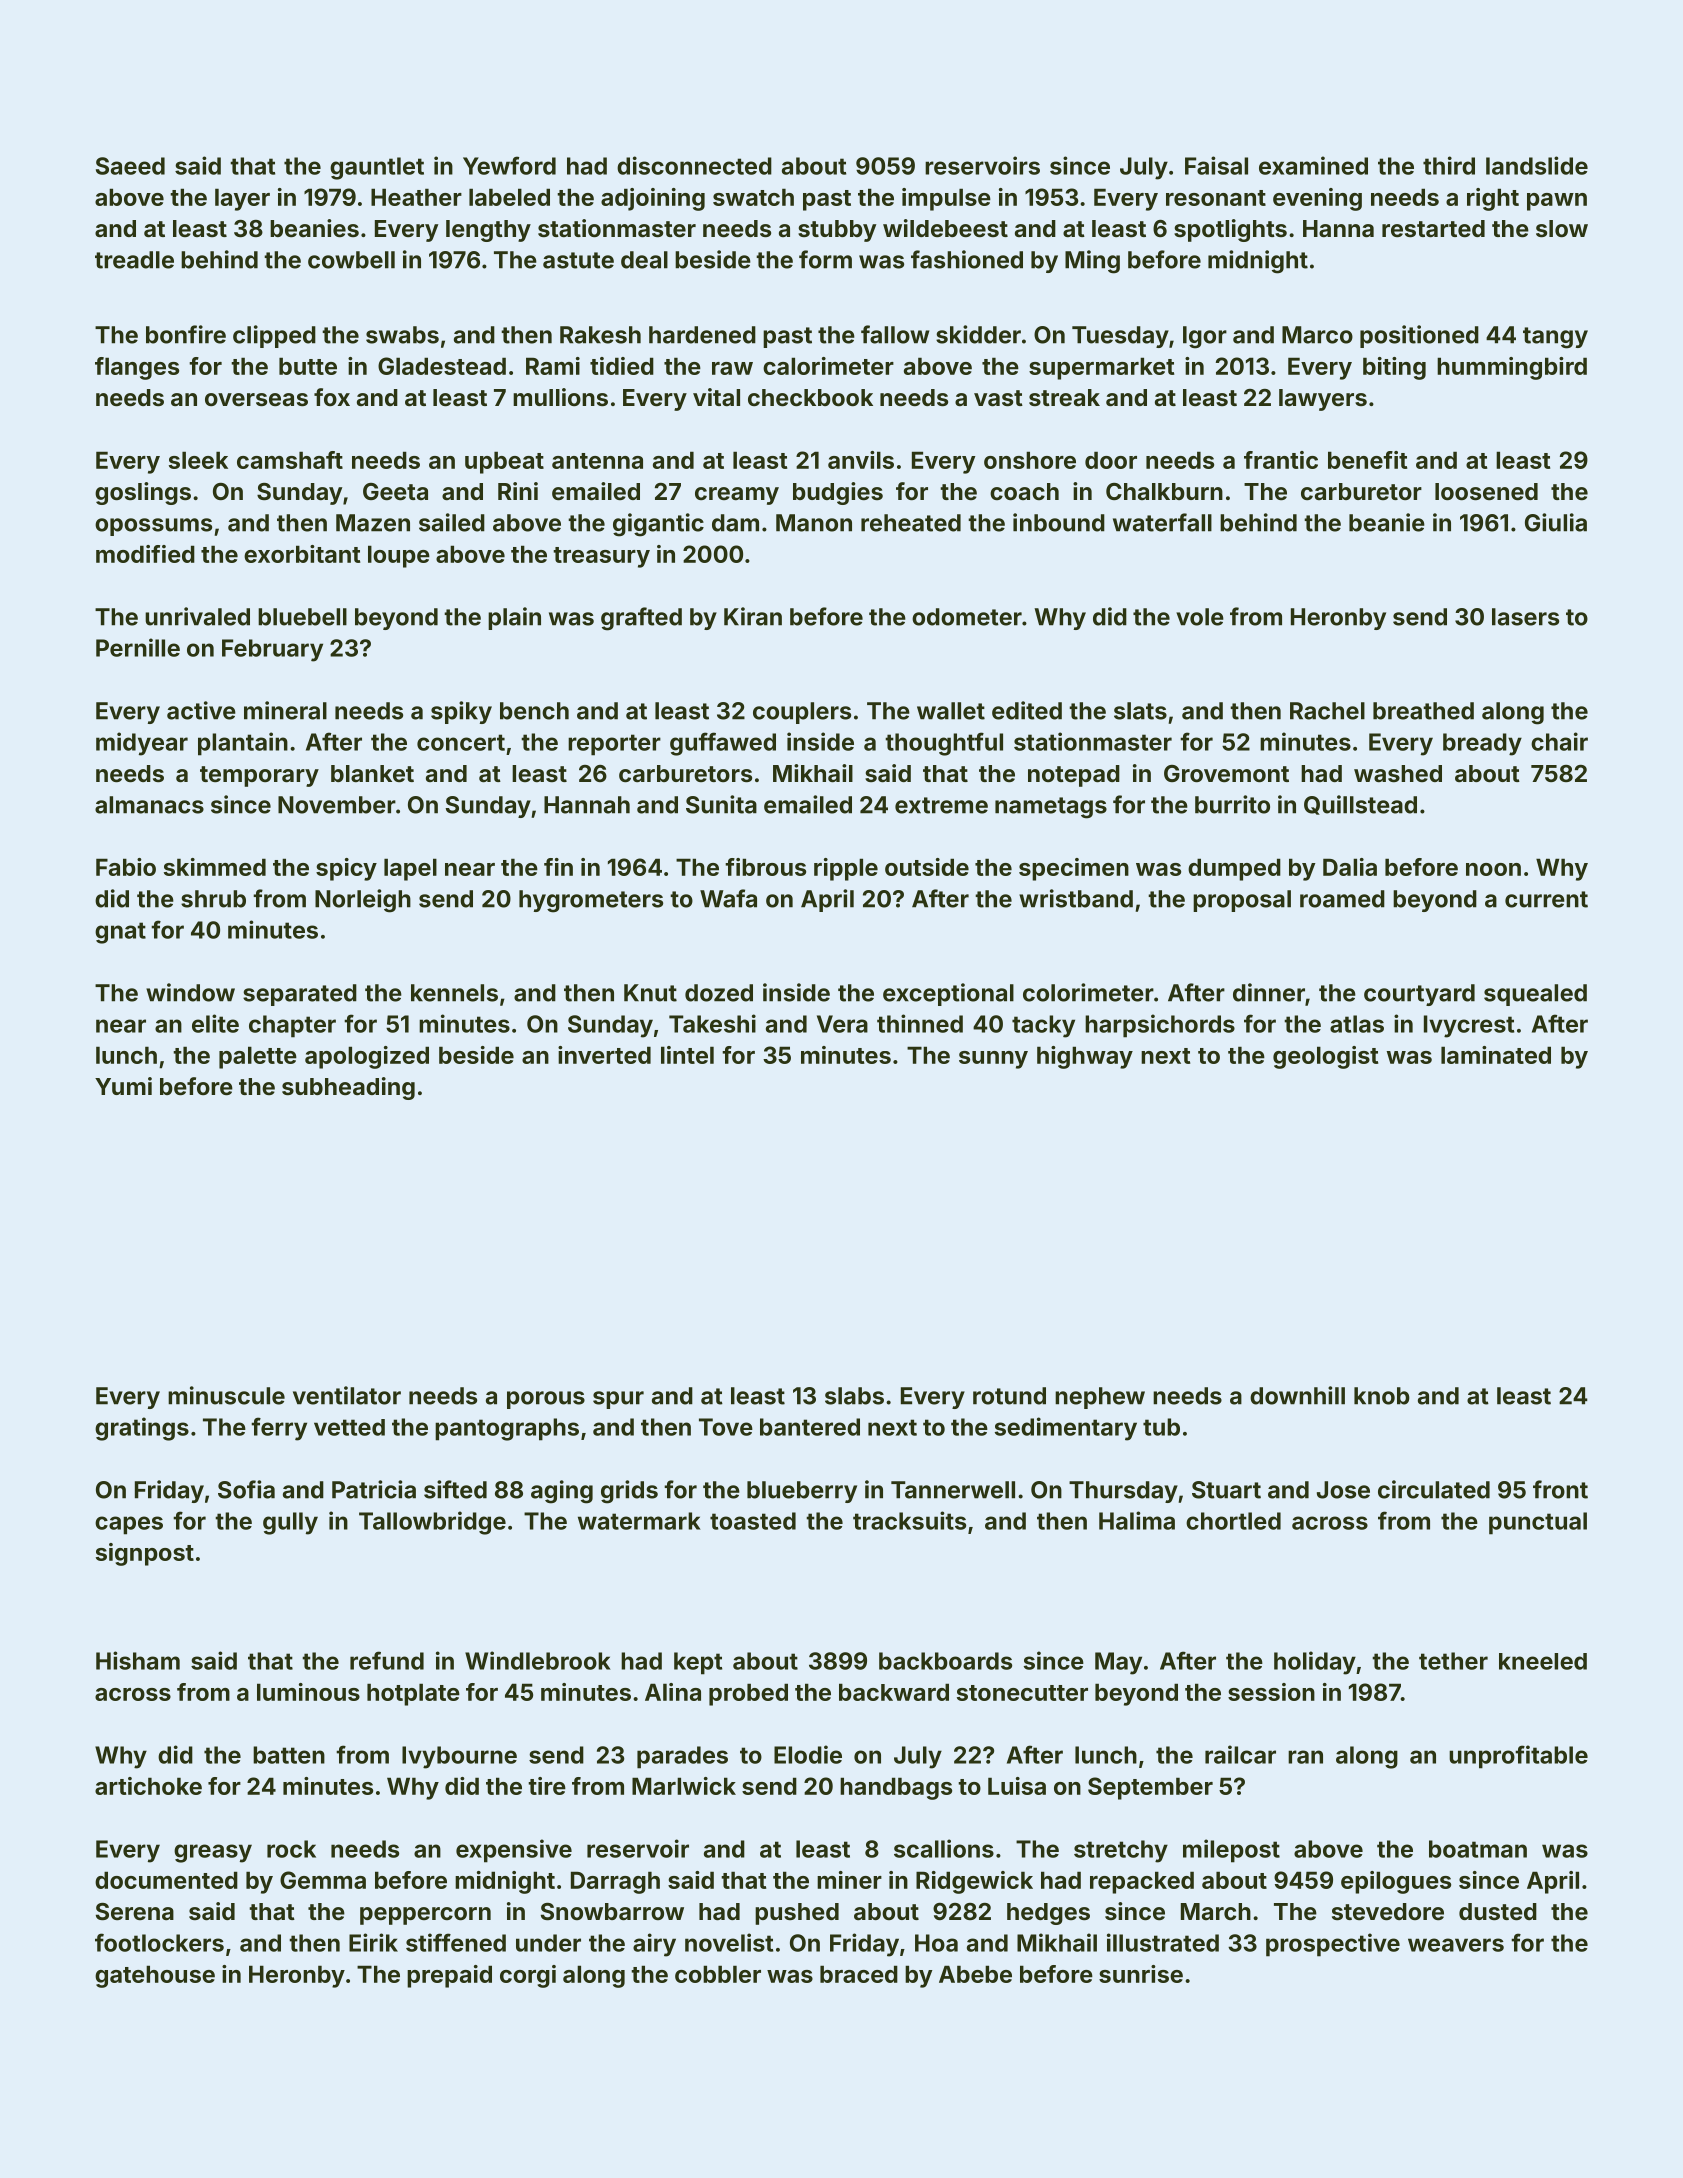 The image size is (1683, 2178). Describe the element at coordinates (1313, 165) in the image. I see `examined` at that location.
